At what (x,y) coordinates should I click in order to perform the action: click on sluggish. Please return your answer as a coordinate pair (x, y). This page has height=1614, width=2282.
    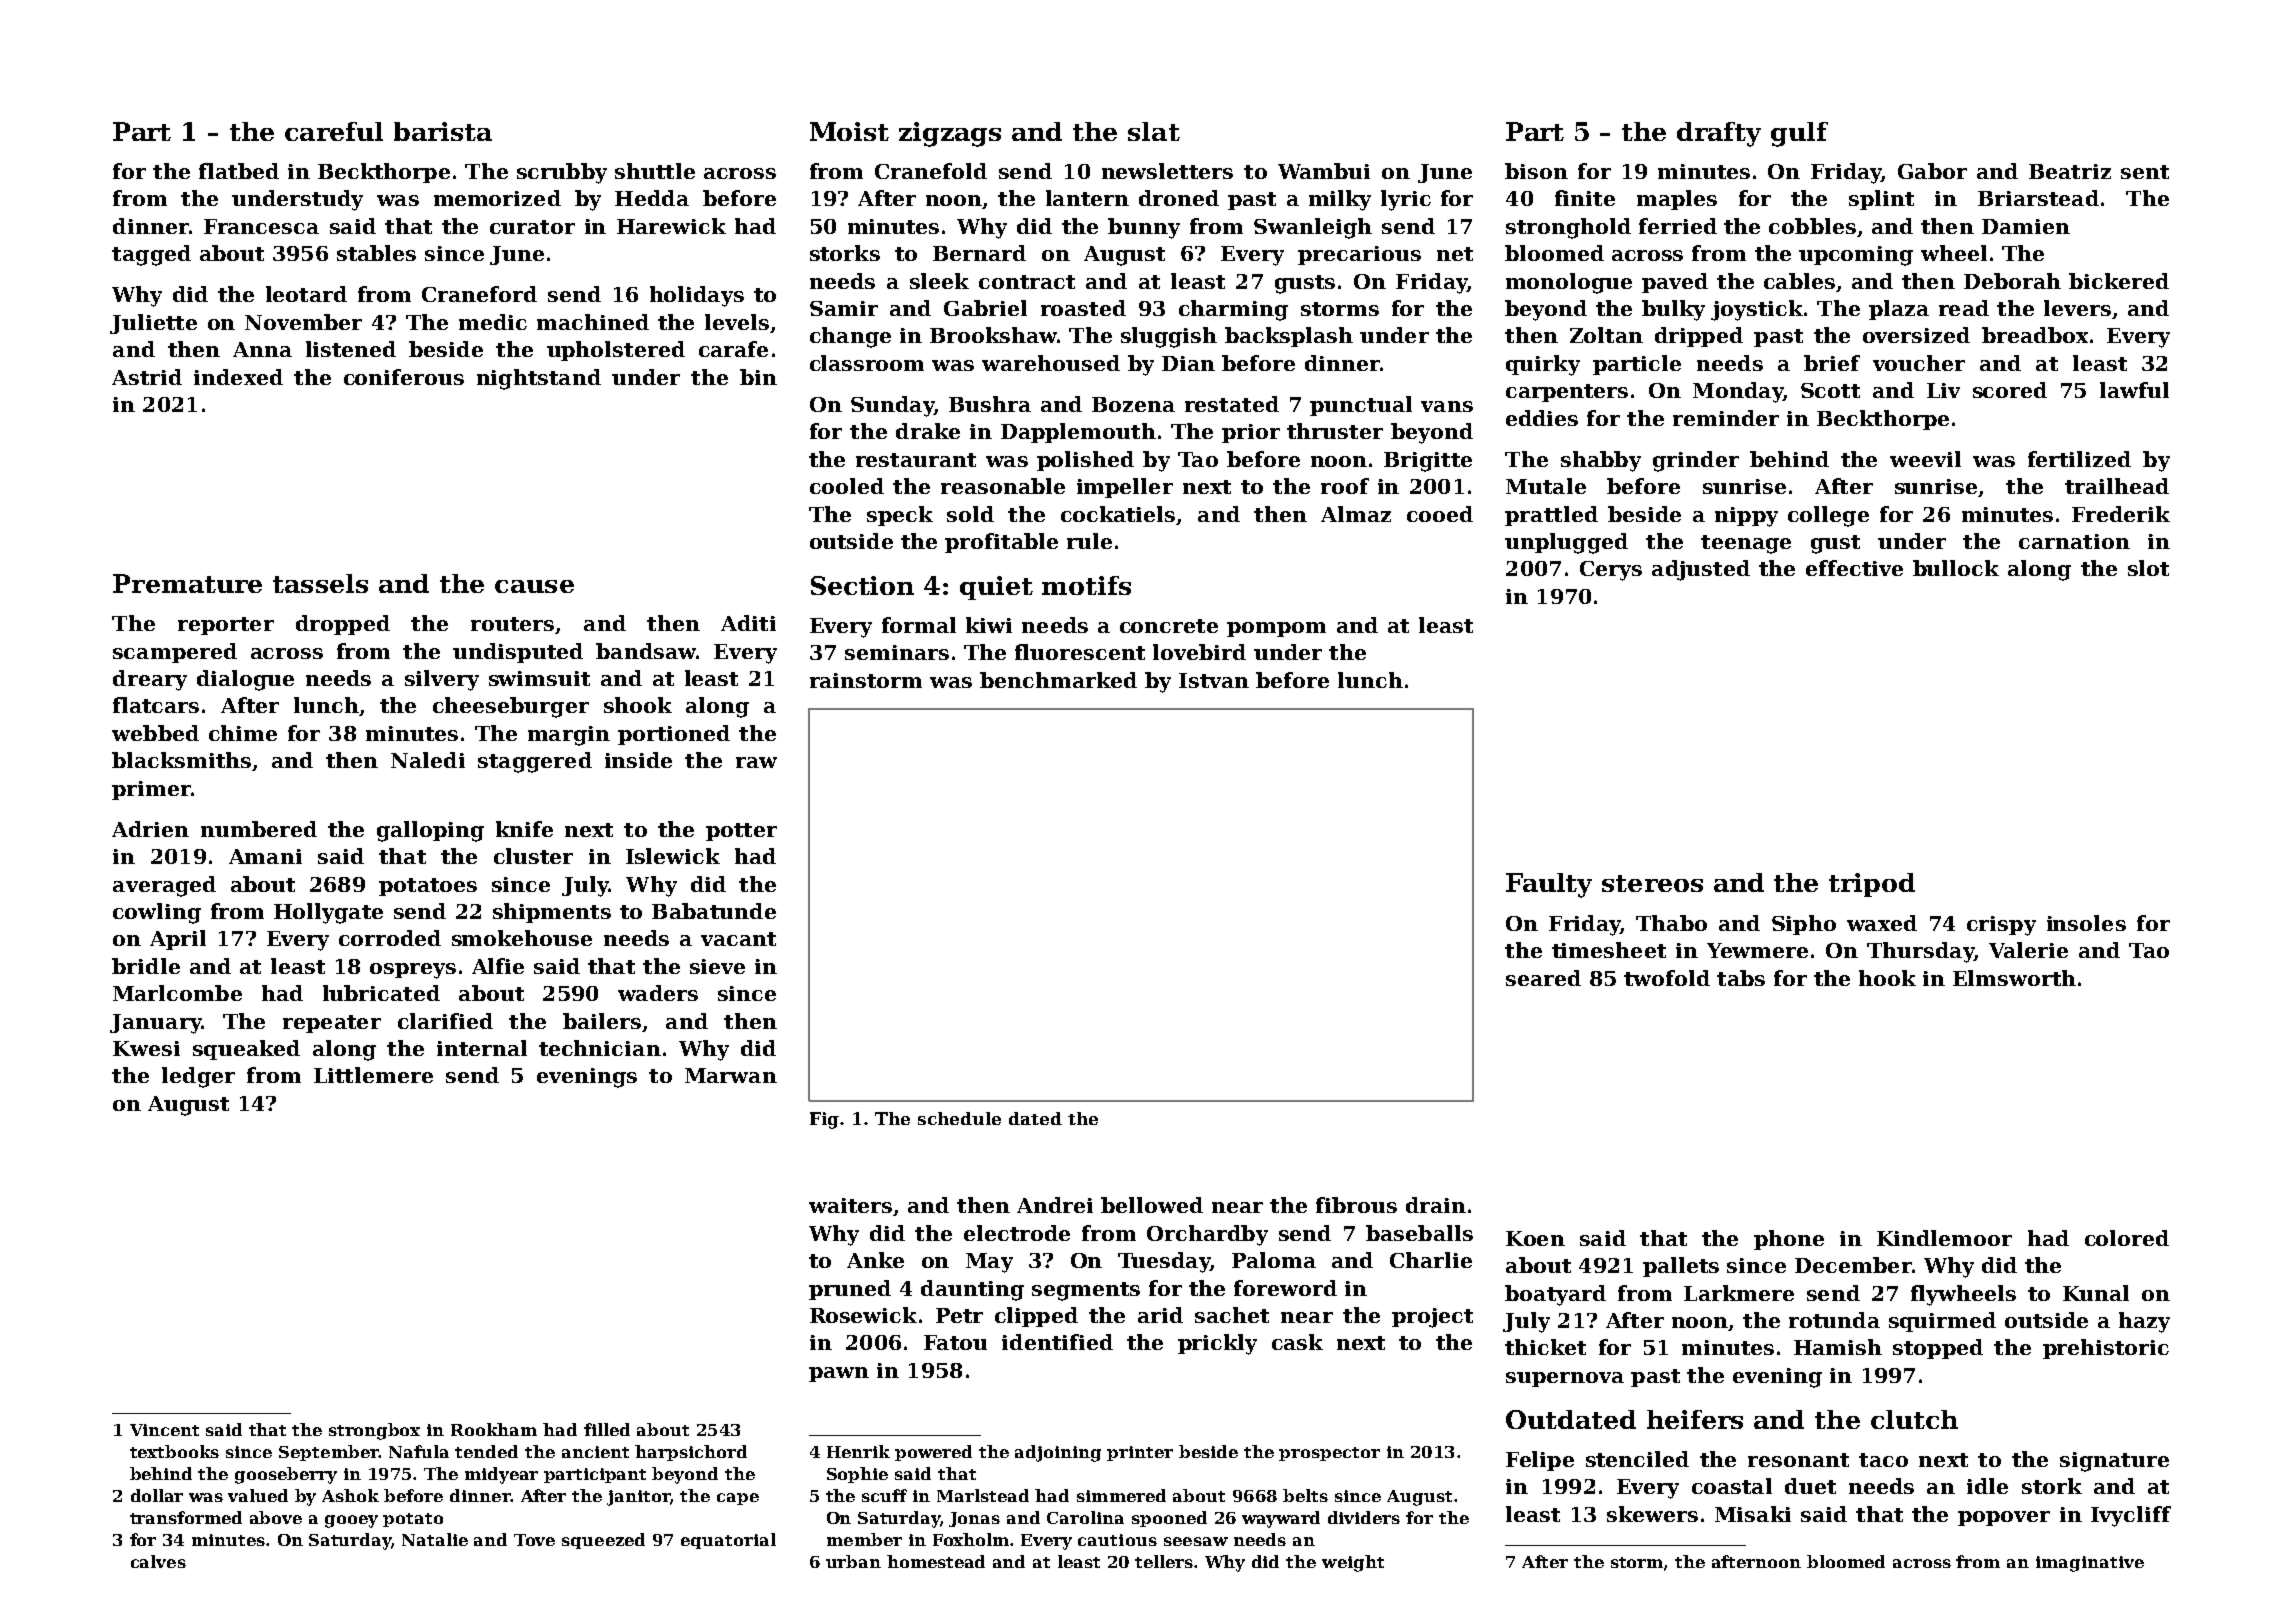
    Looking at the image, I should click on (1169, 337).
